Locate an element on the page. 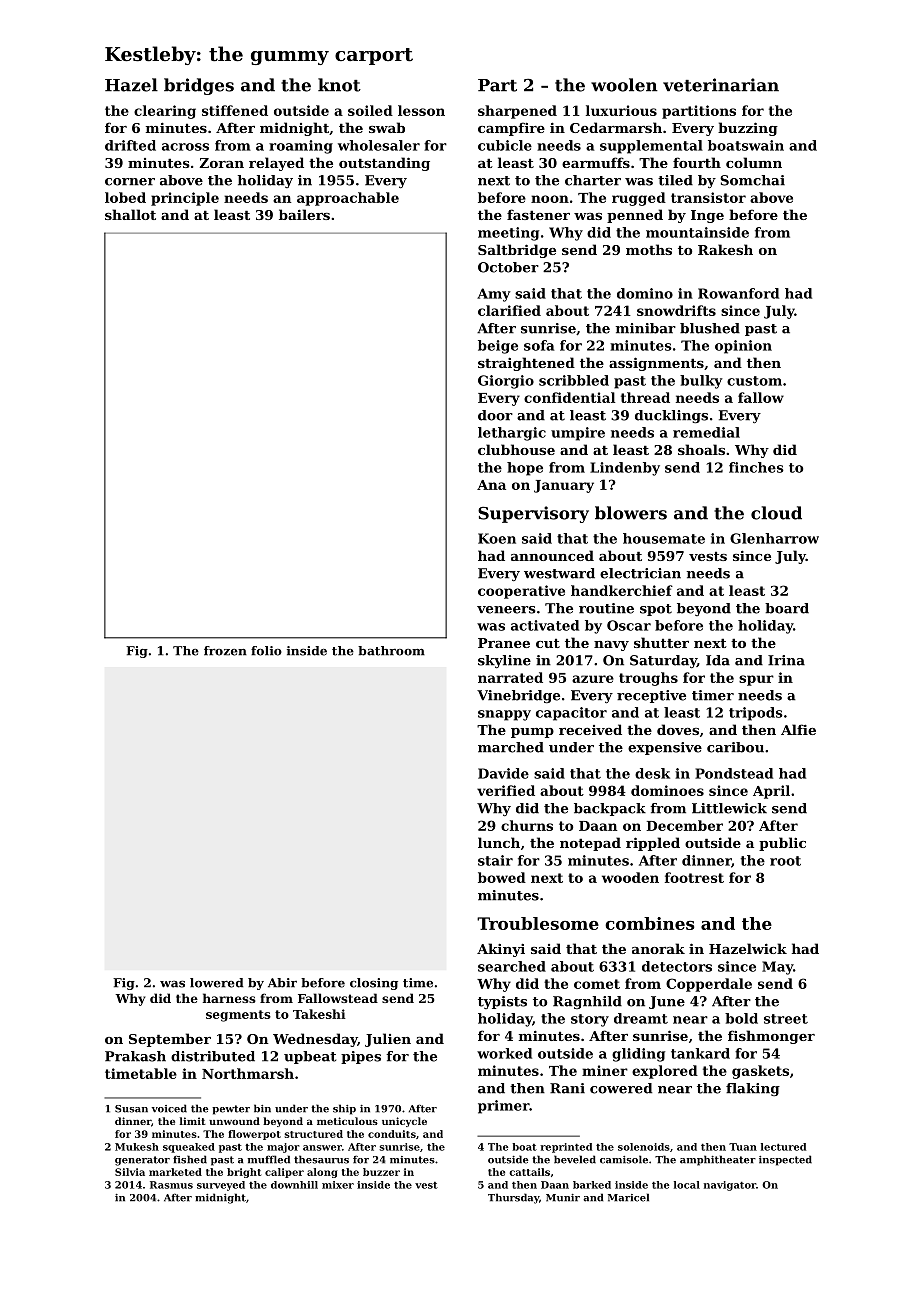 The width and height of the image is (924, 1308). Somchai is located at coordinates (752, 180).
